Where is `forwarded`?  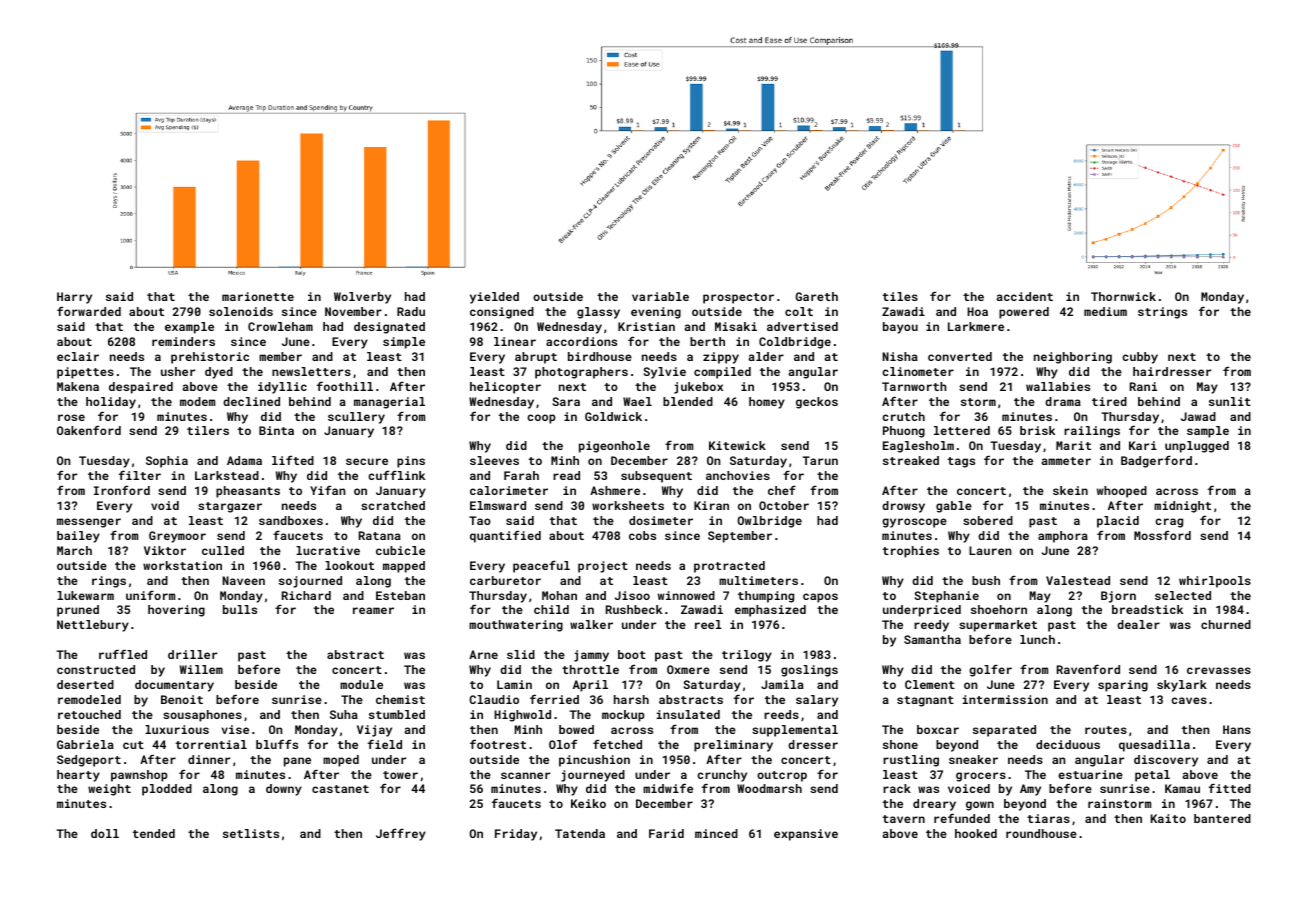 forwarded is located at coordinates (89, 311).
